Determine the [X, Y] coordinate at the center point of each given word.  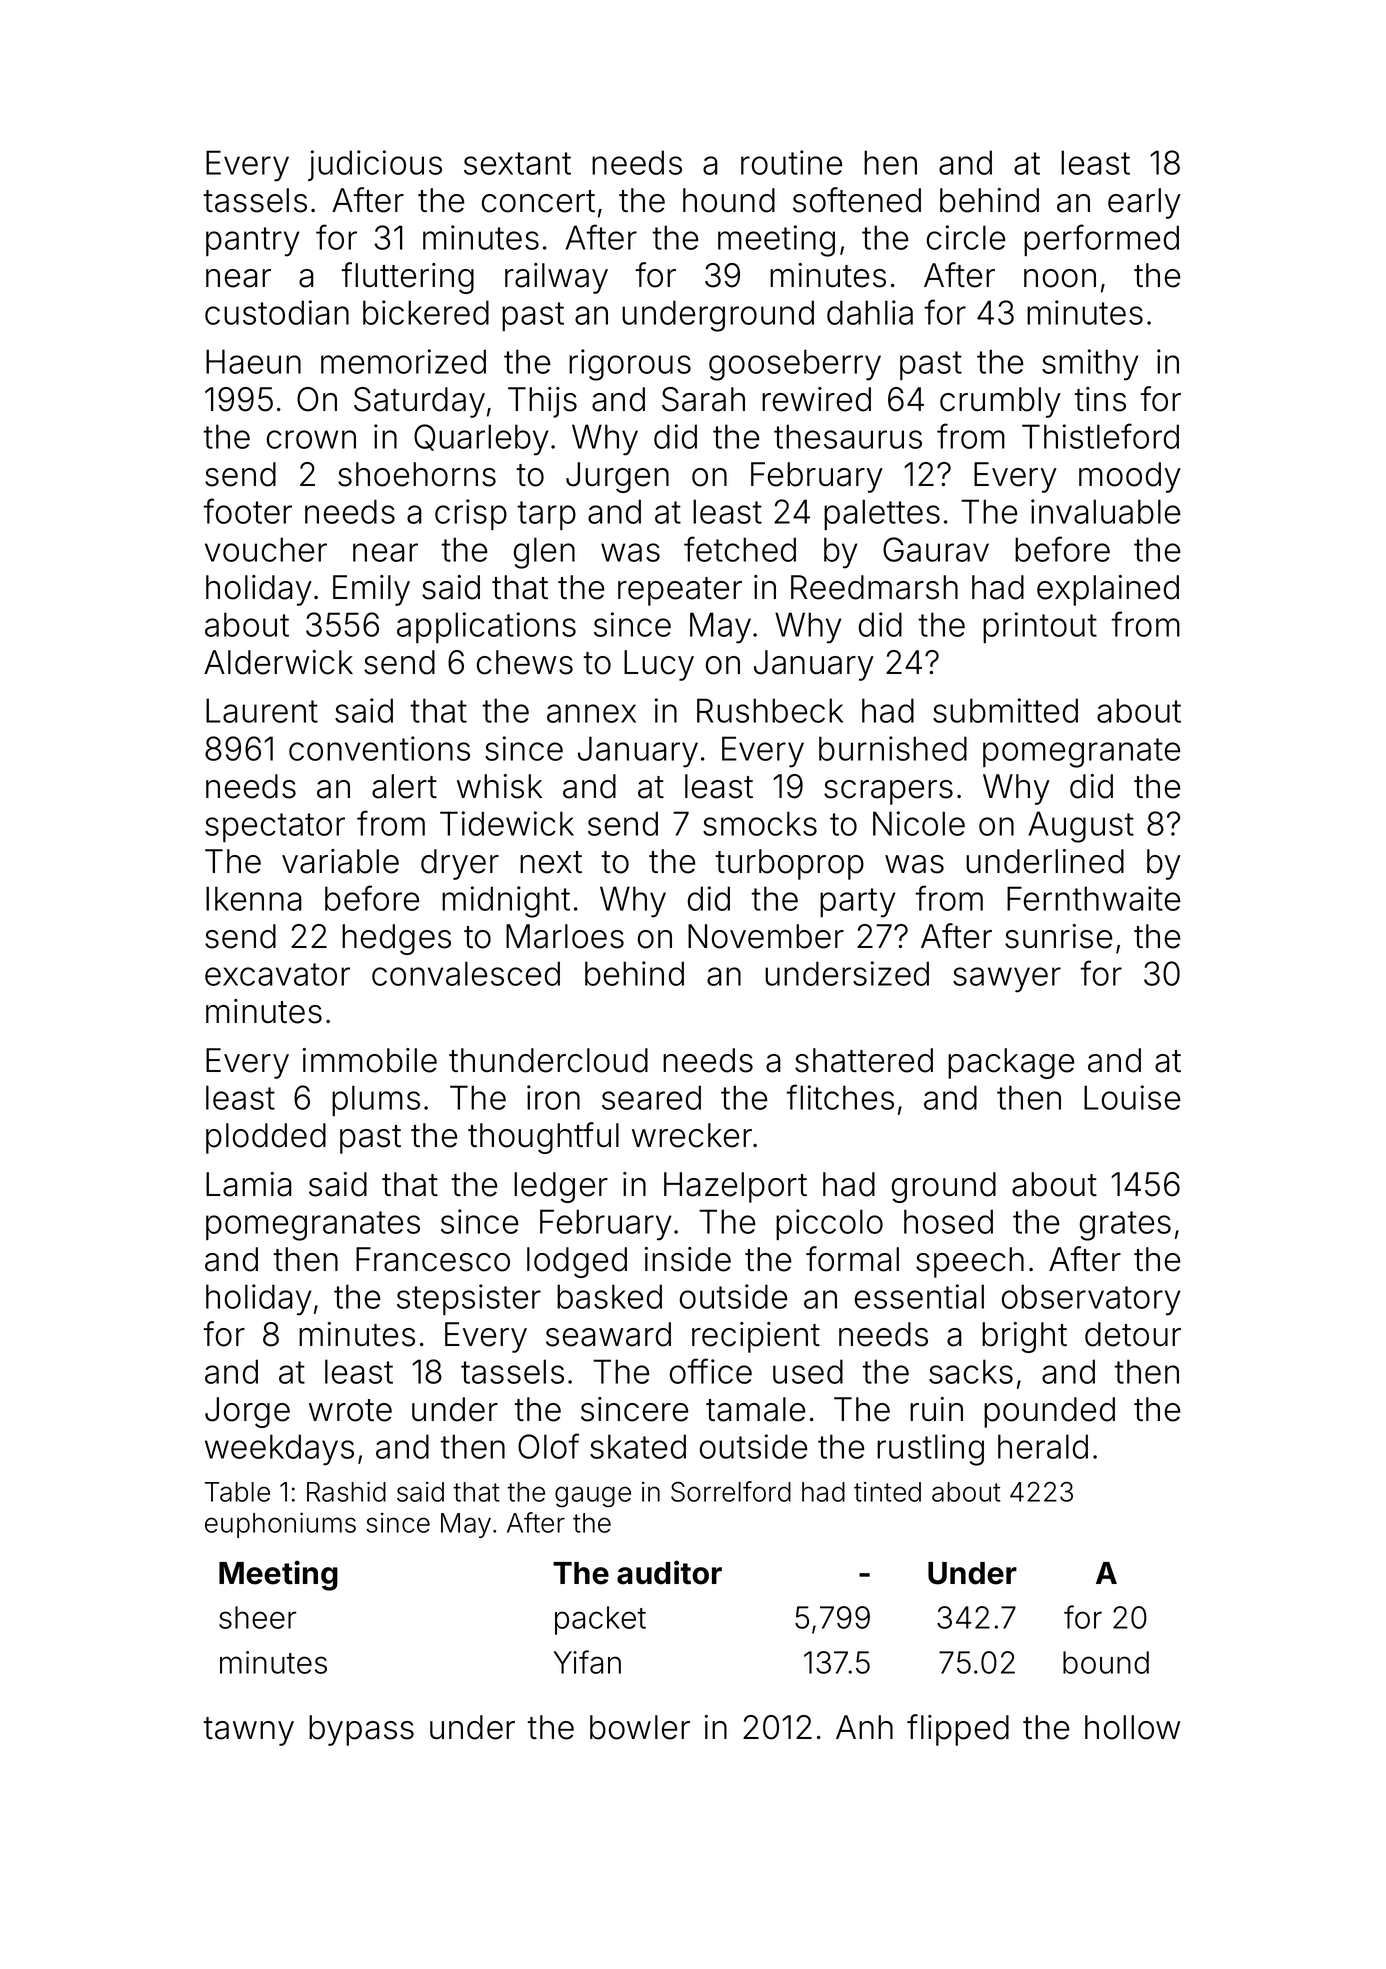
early [1144, 203]
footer [247, 511]
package [1011, 1063]
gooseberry [795, 365]
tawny [248, 1731]
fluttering [407, 278]
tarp [546, 515]
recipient [756, 1337]
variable [340, 861]
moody [1130, 477]
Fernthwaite [1093, 898]
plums [376, 1100]
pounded [1049, 1412]
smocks [760, 823]
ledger [561, 1187]
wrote [350, 1410]
